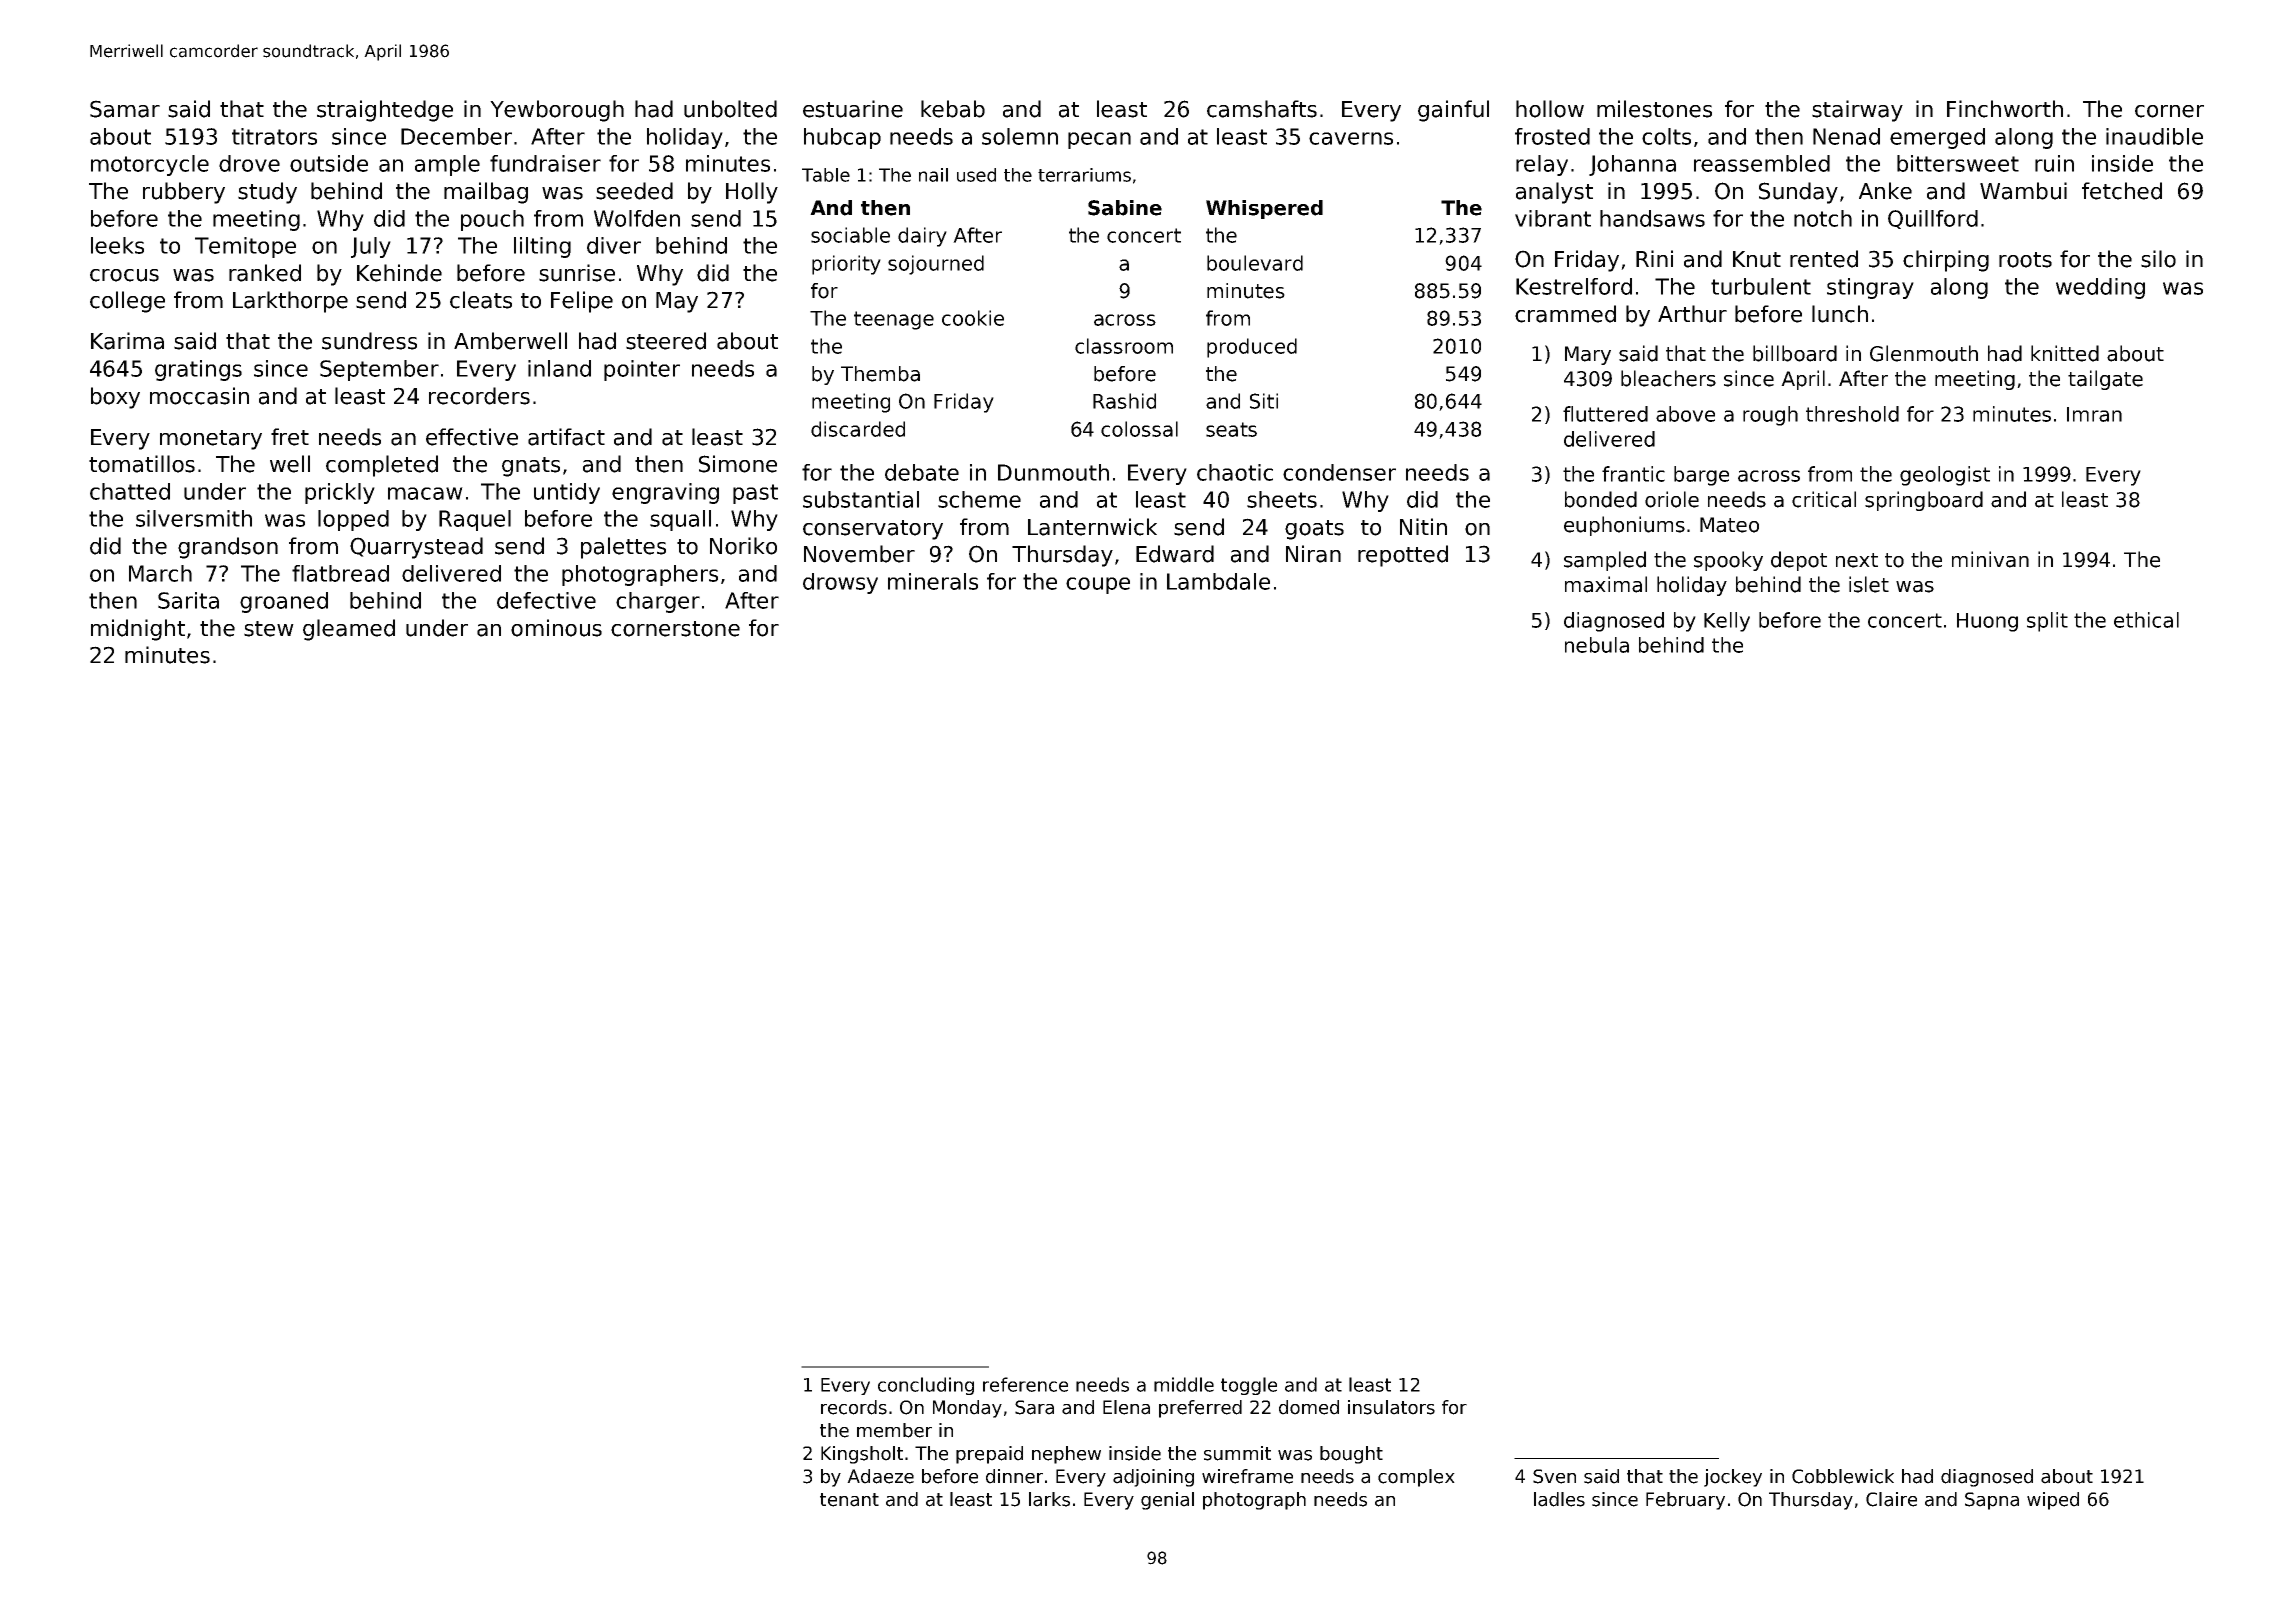  I want to click on ominous, so click(556, 628).
